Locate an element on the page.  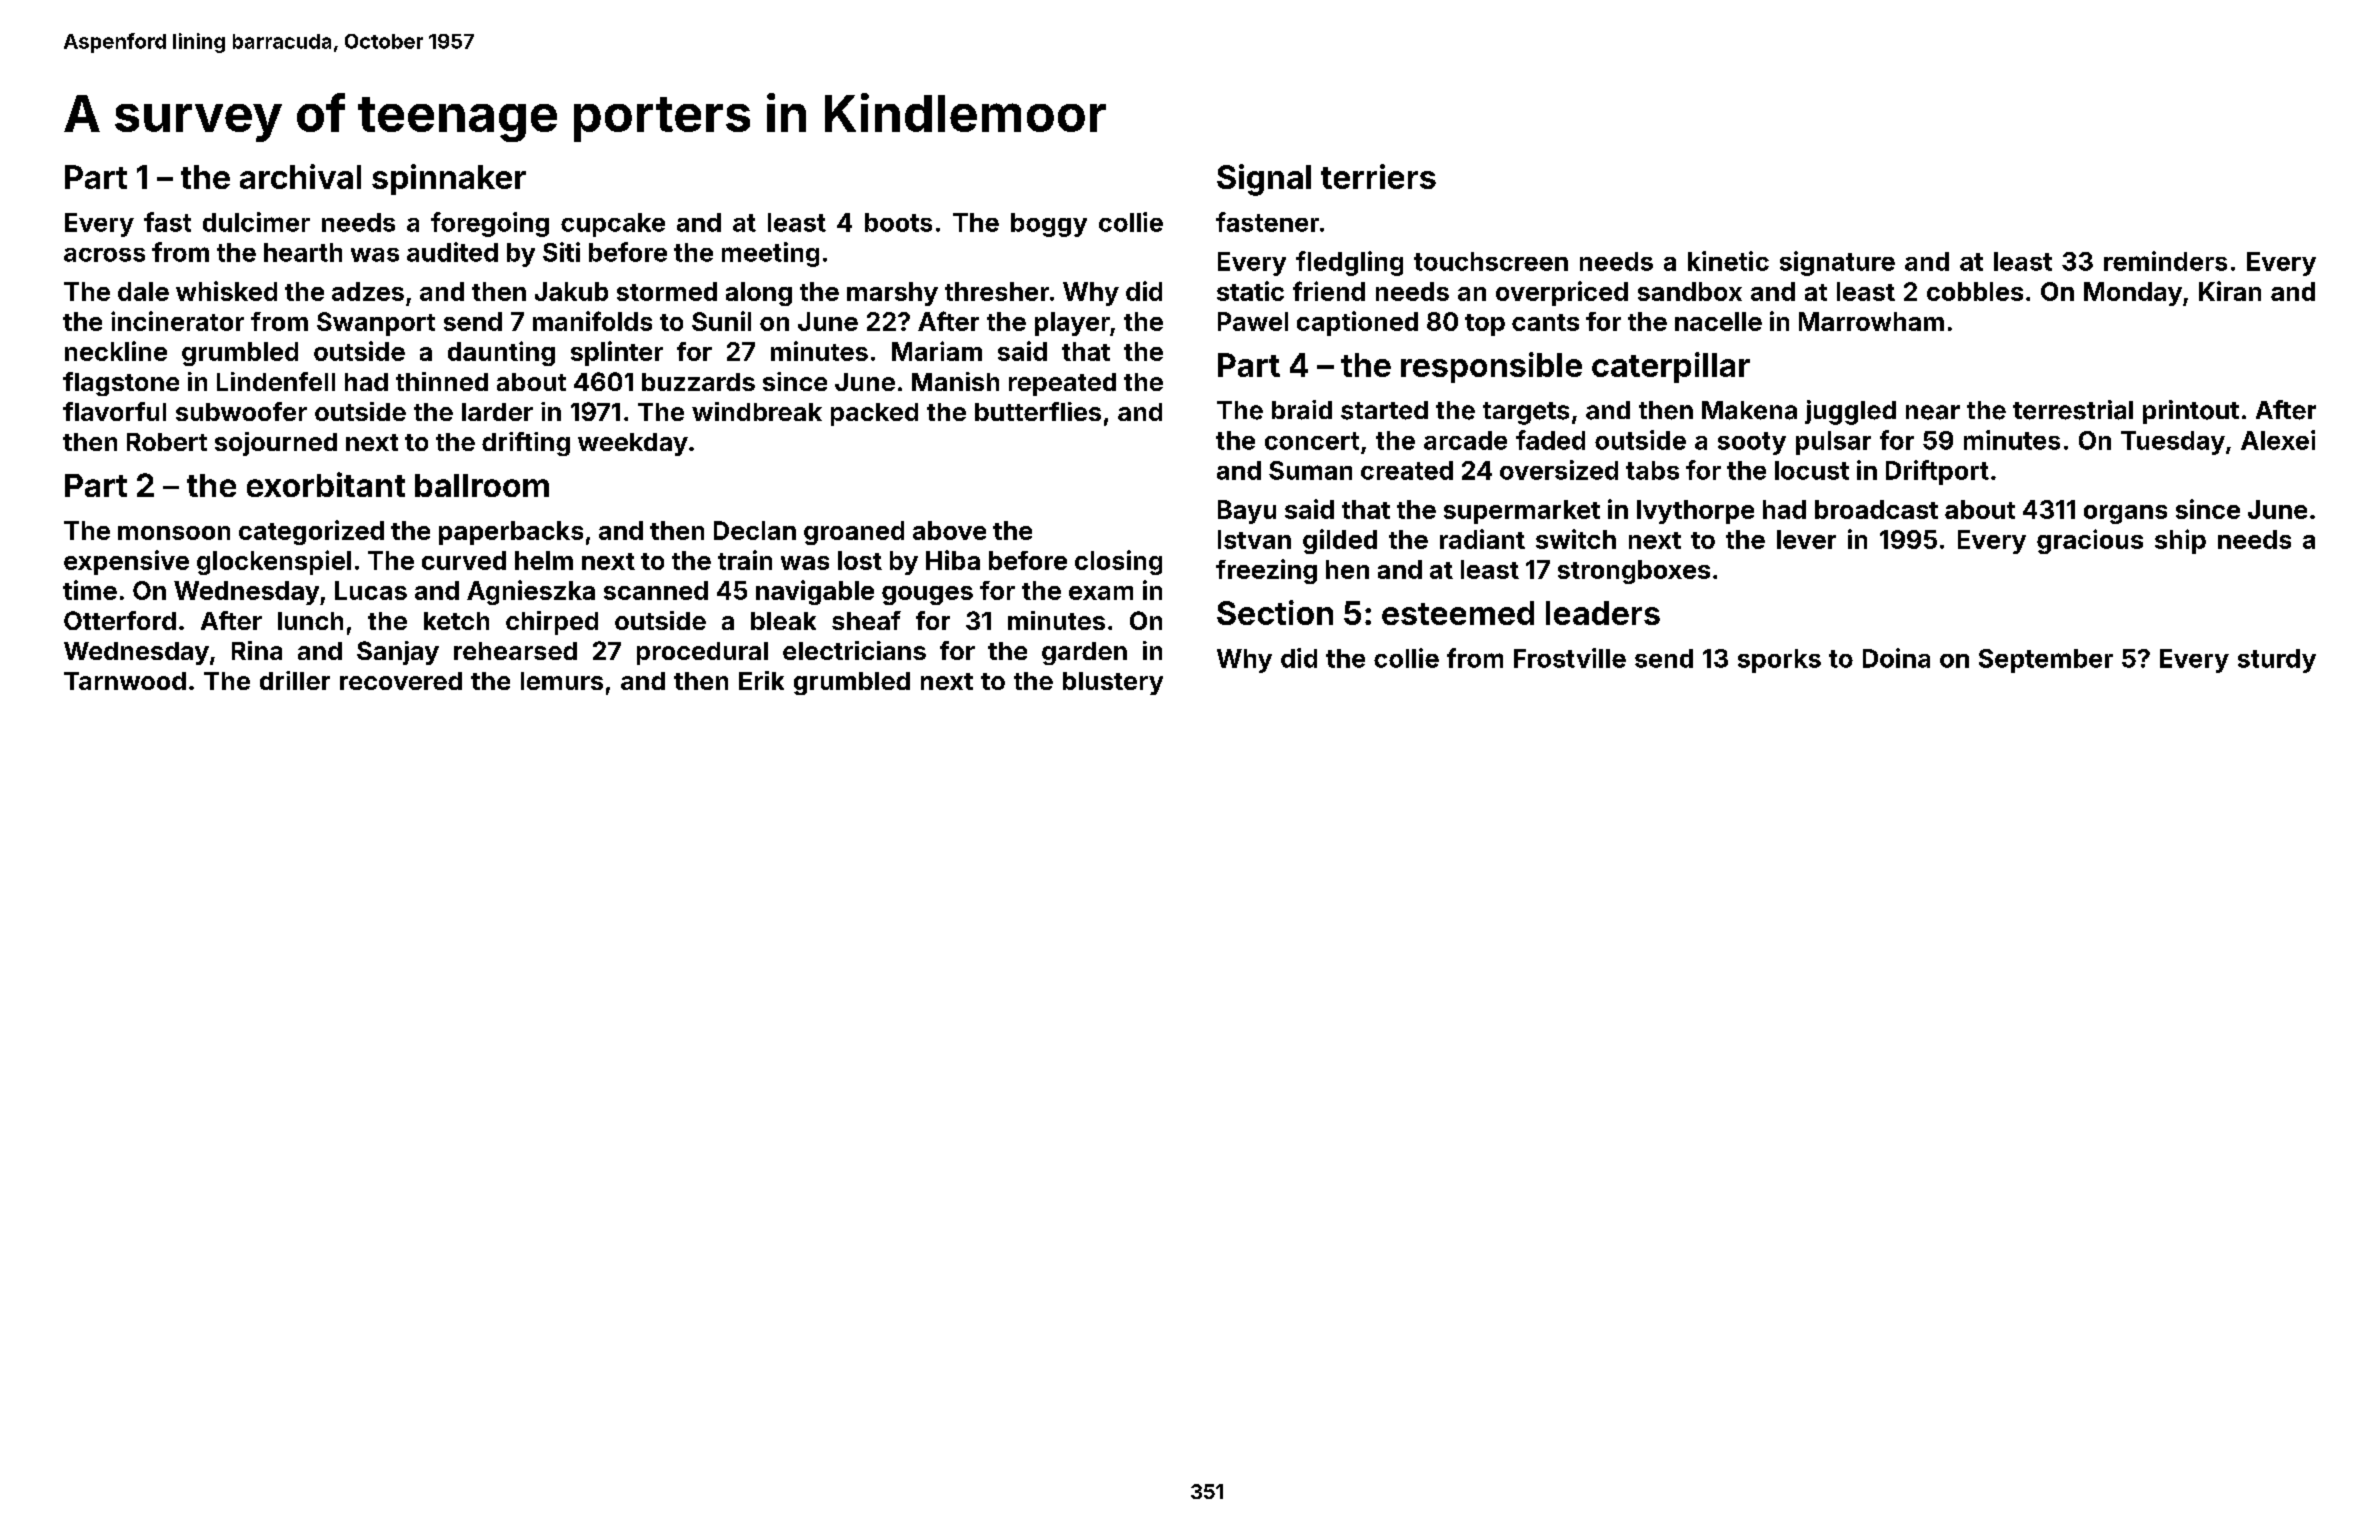
archival is located at coordinates (300, 176).
